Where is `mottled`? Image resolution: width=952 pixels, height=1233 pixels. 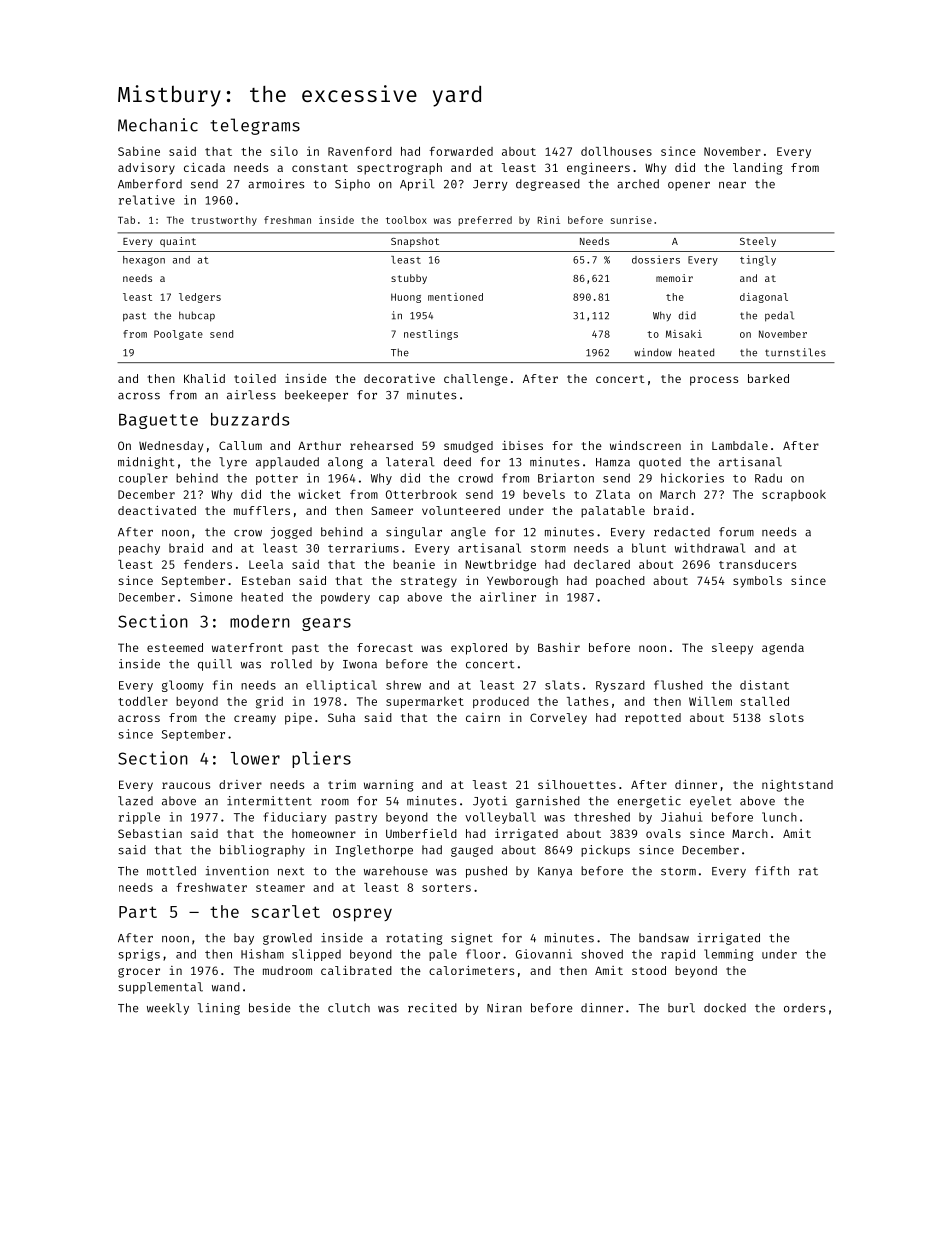
mottled is located at coordinates (171, 871).
